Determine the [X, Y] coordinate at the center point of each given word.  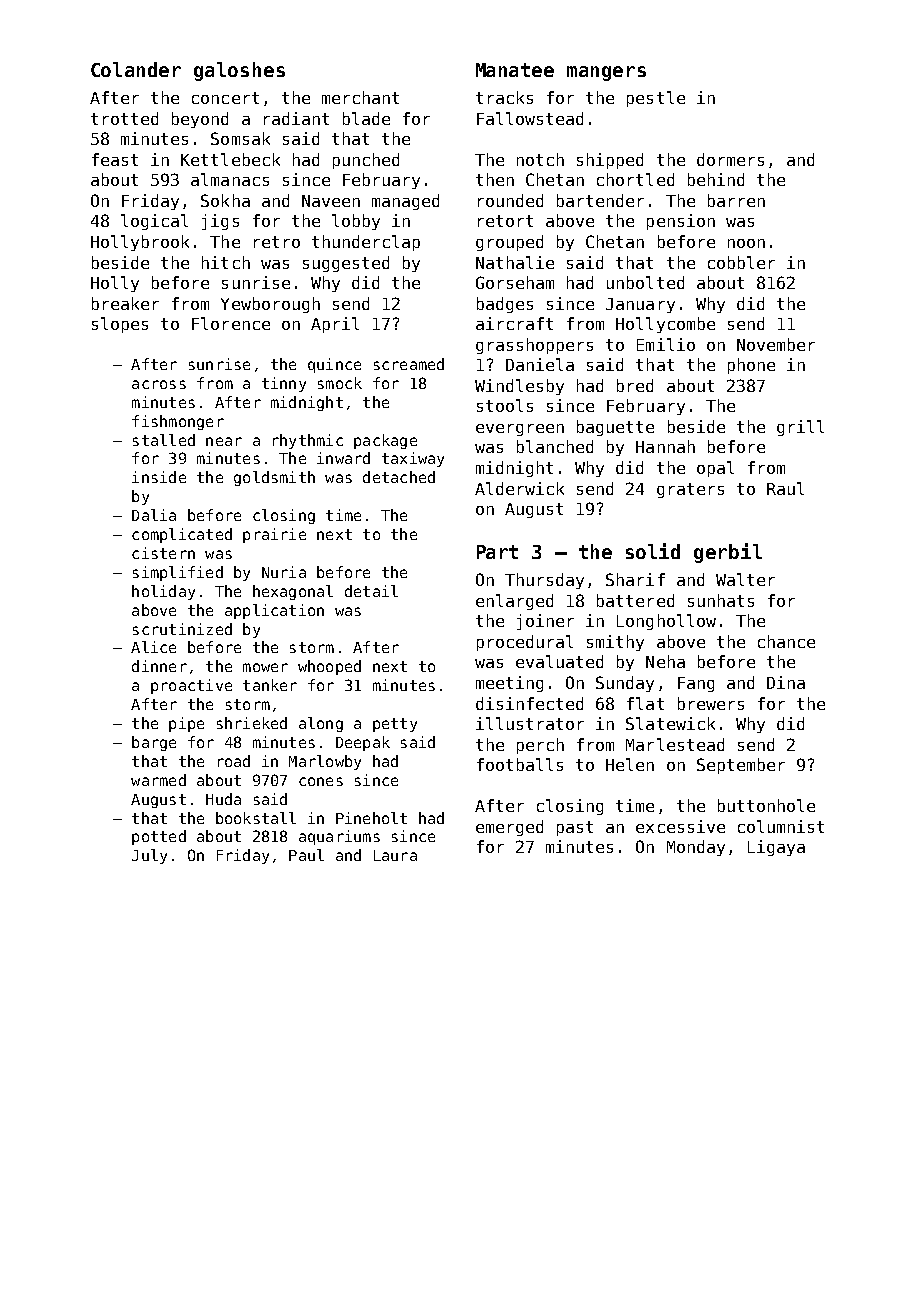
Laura [395, 855]
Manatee [515, 70]
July [149, 856]
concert [225, 98]
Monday [696, 848]
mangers [606, 73]
